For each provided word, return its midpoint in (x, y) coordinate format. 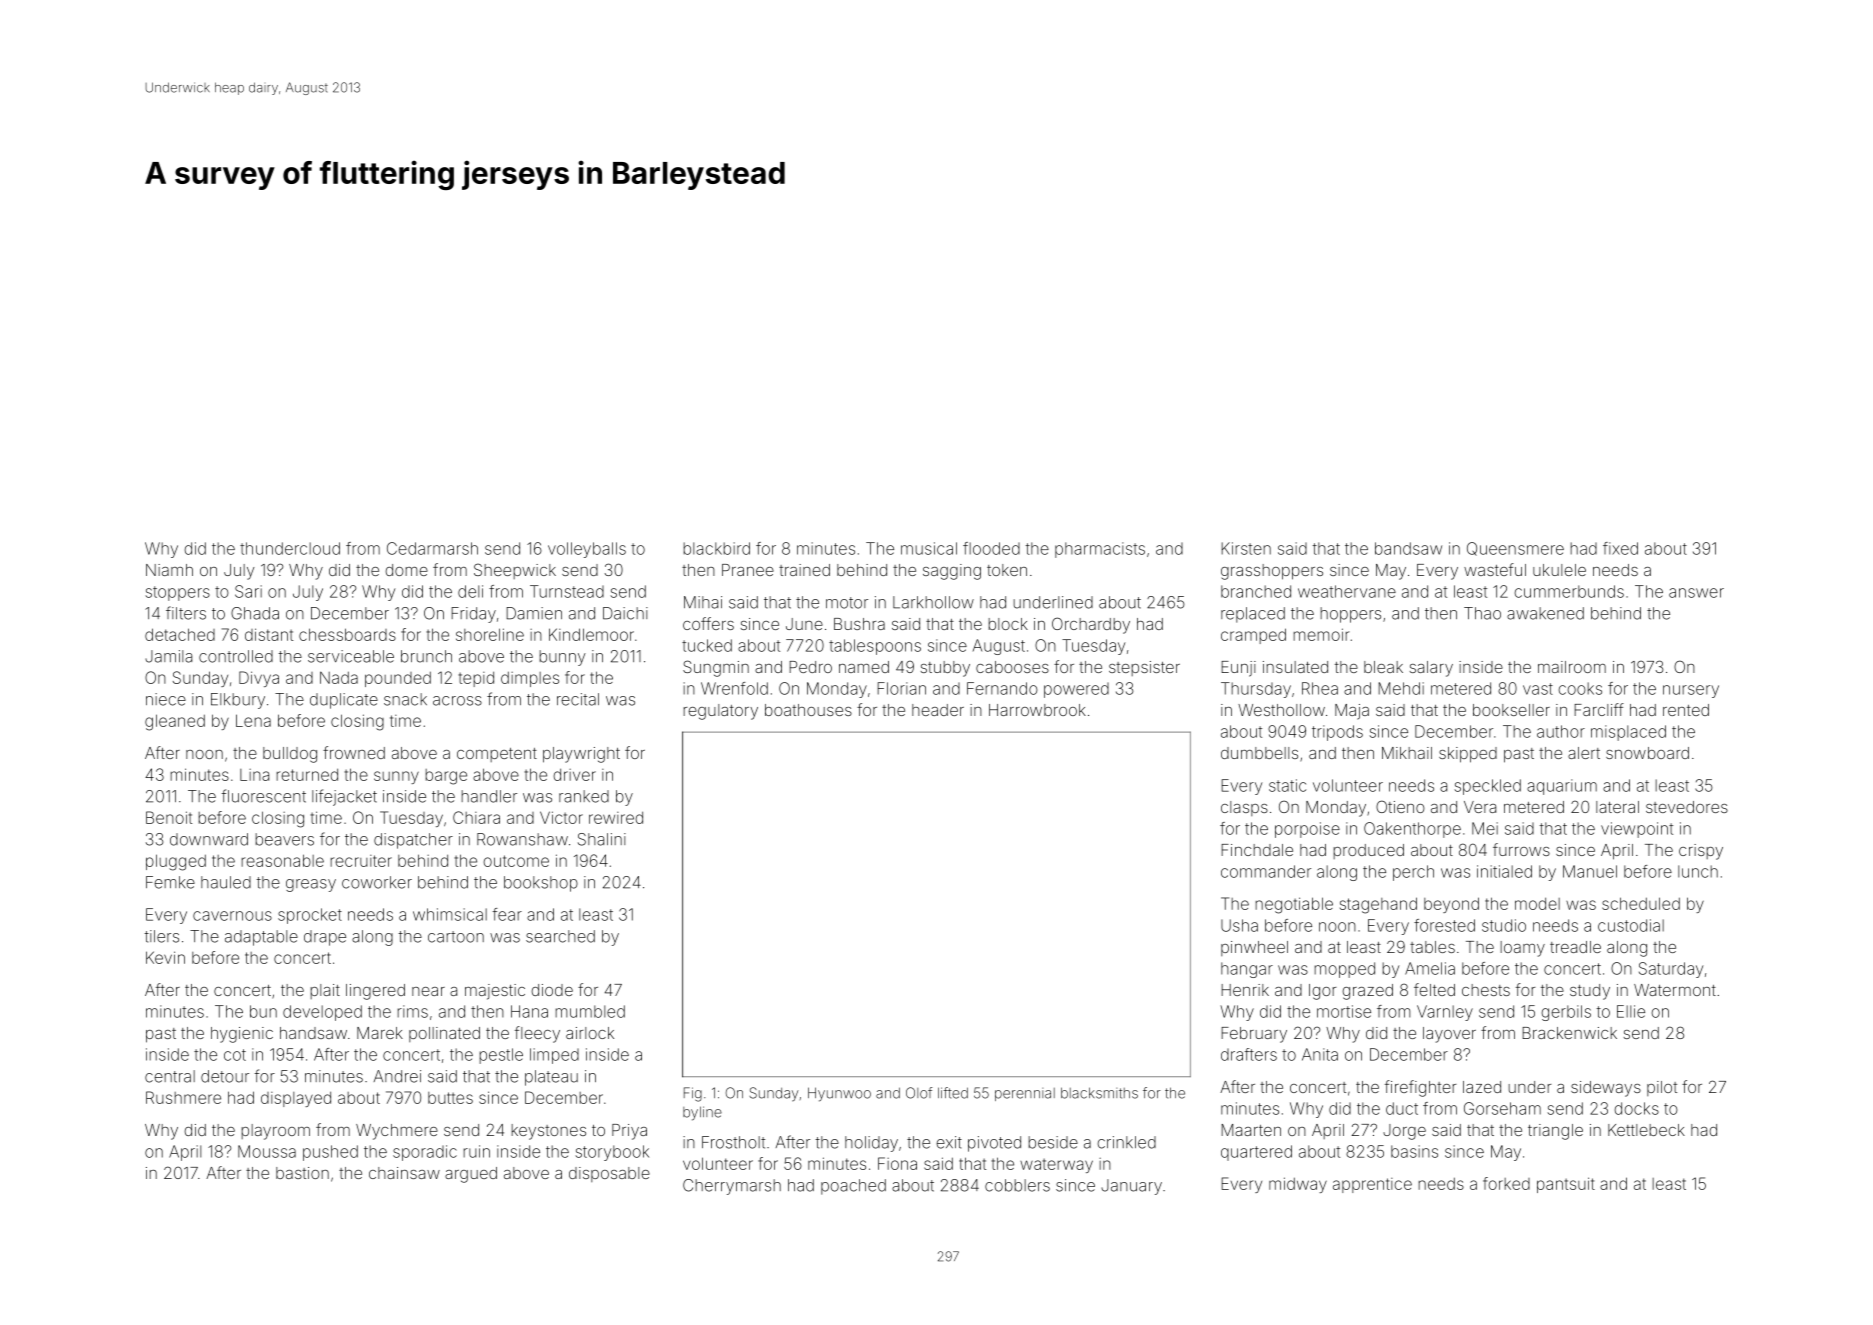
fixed (1620, 548)
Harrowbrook (1037, 710)
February (1254, 1035)
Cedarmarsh (432, 548)
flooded (991, 548)
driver (574, 775)
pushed (330, 1153)
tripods (1337, 733)
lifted (953, 1093)
